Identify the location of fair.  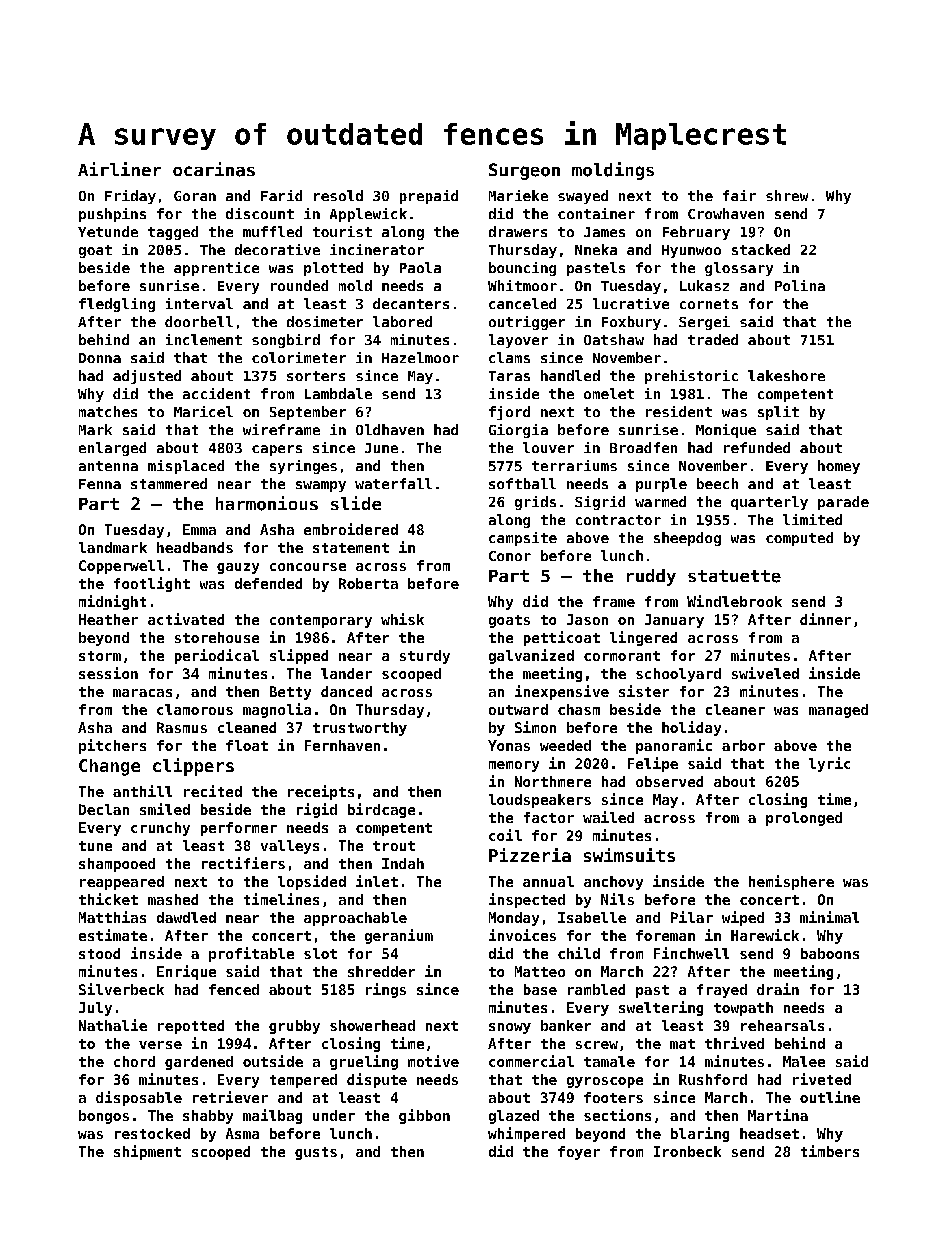
(739, 195).
